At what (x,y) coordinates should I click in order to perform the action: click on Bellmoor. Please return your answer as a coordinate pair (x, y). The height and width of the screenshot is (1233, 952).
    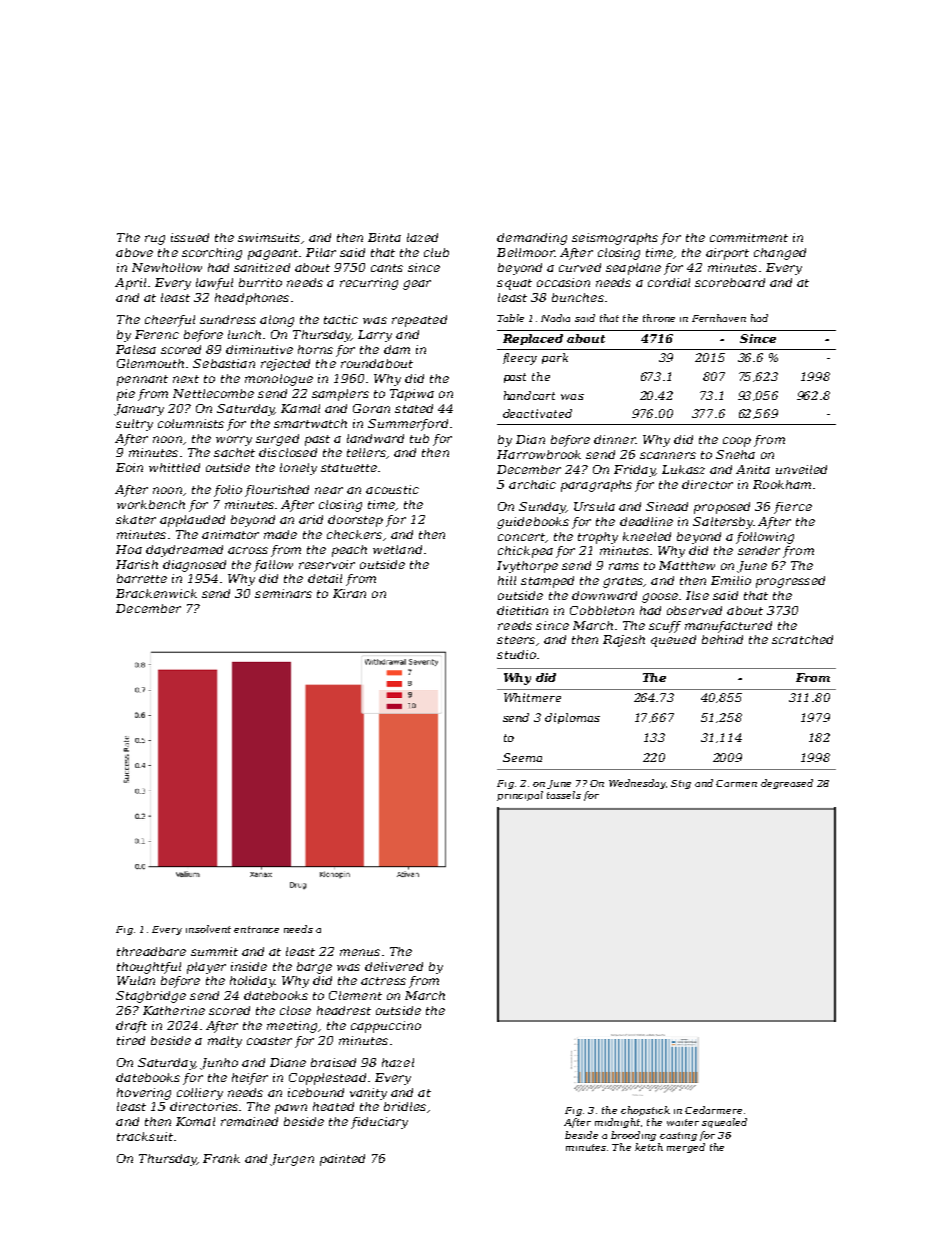
    Looking at the image, I should click on (526, 252).
